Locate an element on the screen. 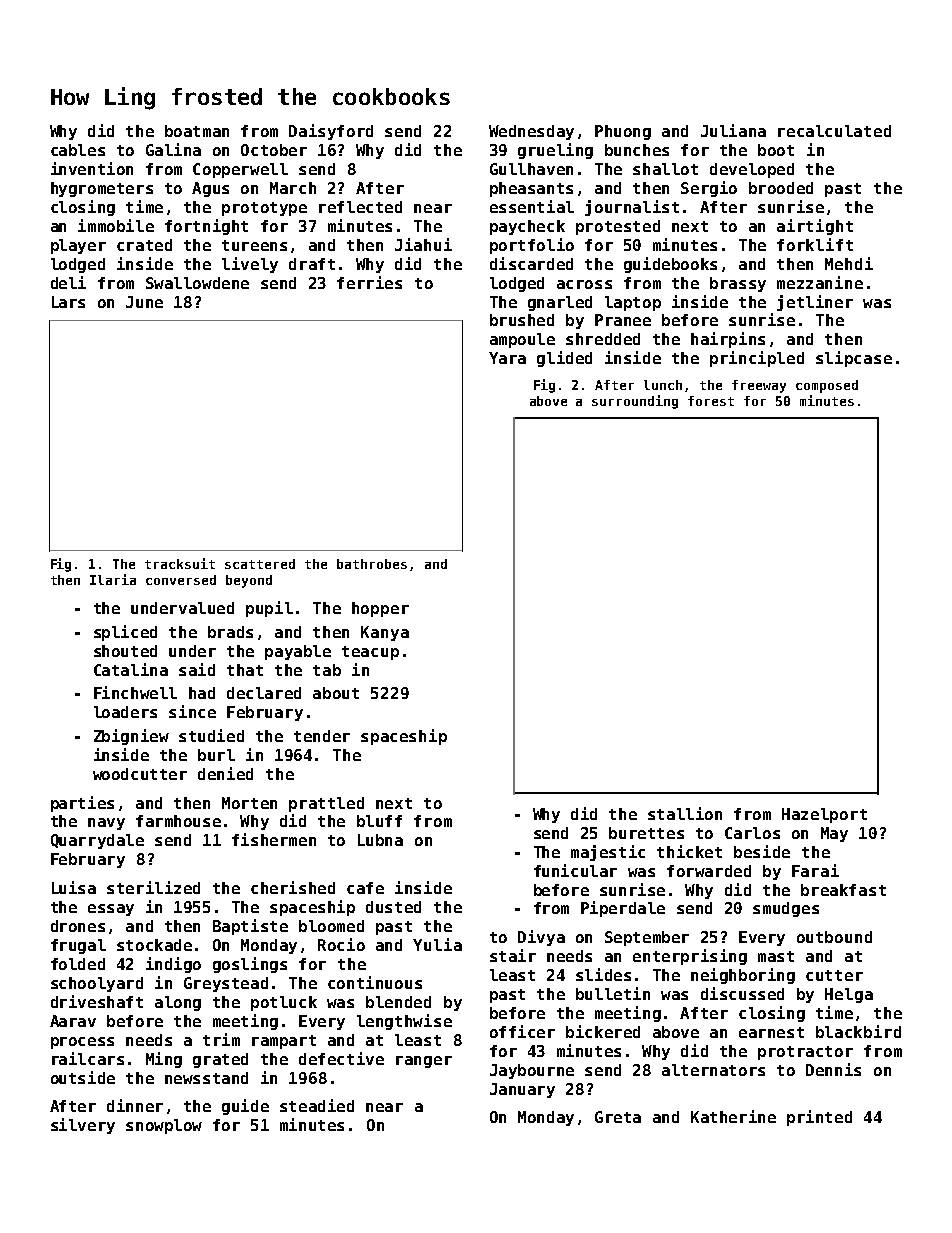 The height and width of the screenshot is (1233, 952). forest is located at coordinates (711, 401).
